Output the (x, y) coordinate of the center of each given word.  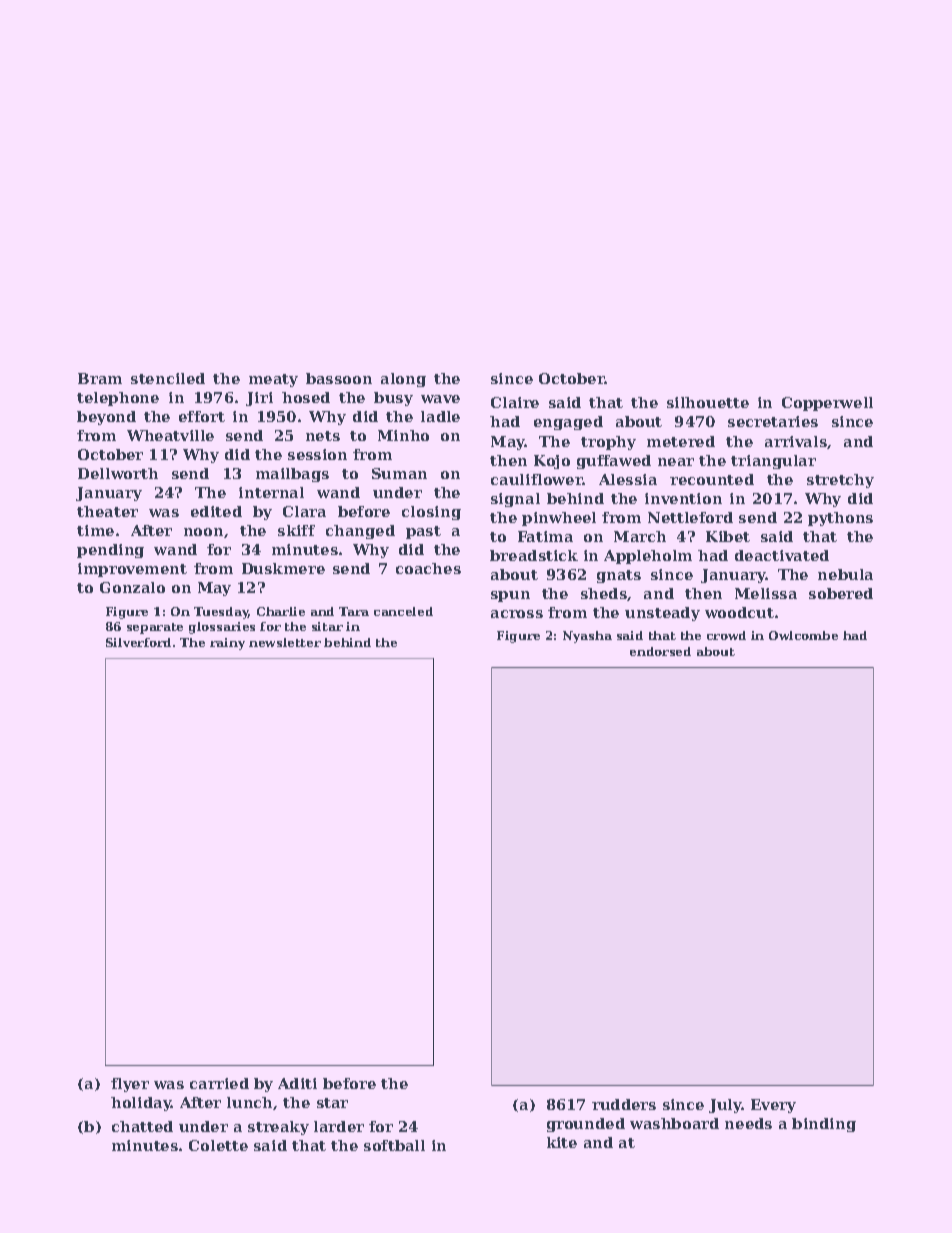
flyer (130, 1085)
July (725, 1106)
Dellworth (118, 473)
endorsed (660, 651)
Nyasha (587, 637)
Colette (218, 1145)
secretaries (773, 421)
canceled (403, 611)
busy (393, 399)
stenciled (168, 378)
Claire (515, 402)
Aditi (297, 1083)
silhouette (708, 402)
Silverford (138, 642)
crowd (726, 635)
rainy (227, 644)
